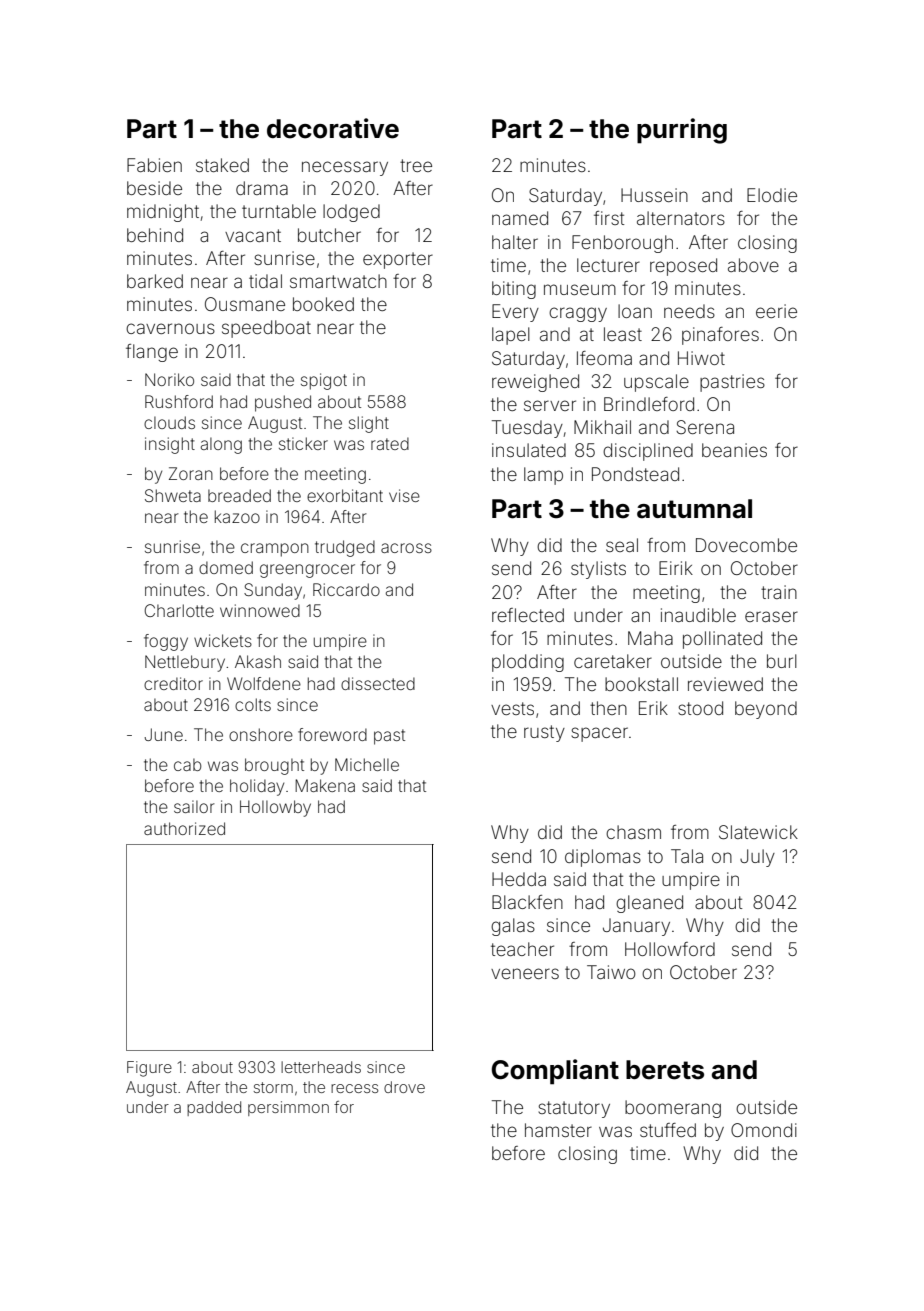 The image size is (924, 1311). Describe the element at coordinates (653, 708) in the screenshot. I see `Erik` at that location.
